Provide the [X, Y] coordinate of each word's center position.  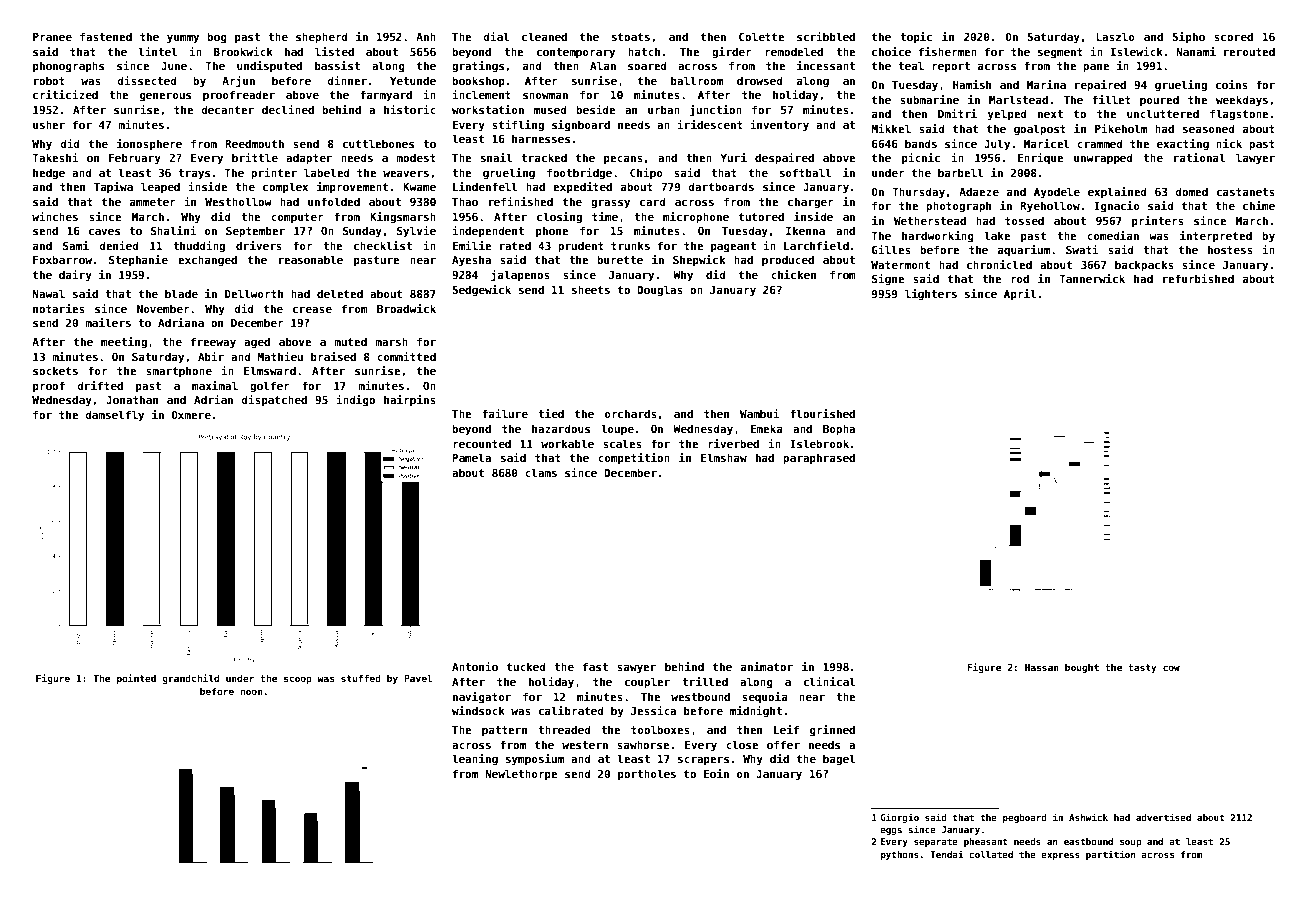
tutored [761, 216]
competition [634, 458]
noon [251, 692]
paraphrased [819, 458]
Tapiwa [113, 187]
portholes [647, 774]
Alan [603, 65]
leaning [475, 759]
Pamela [472, 457]
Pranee [52, 37]
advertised [1163, 817]
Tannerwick [1092, 278]
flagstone [1239, 114]
